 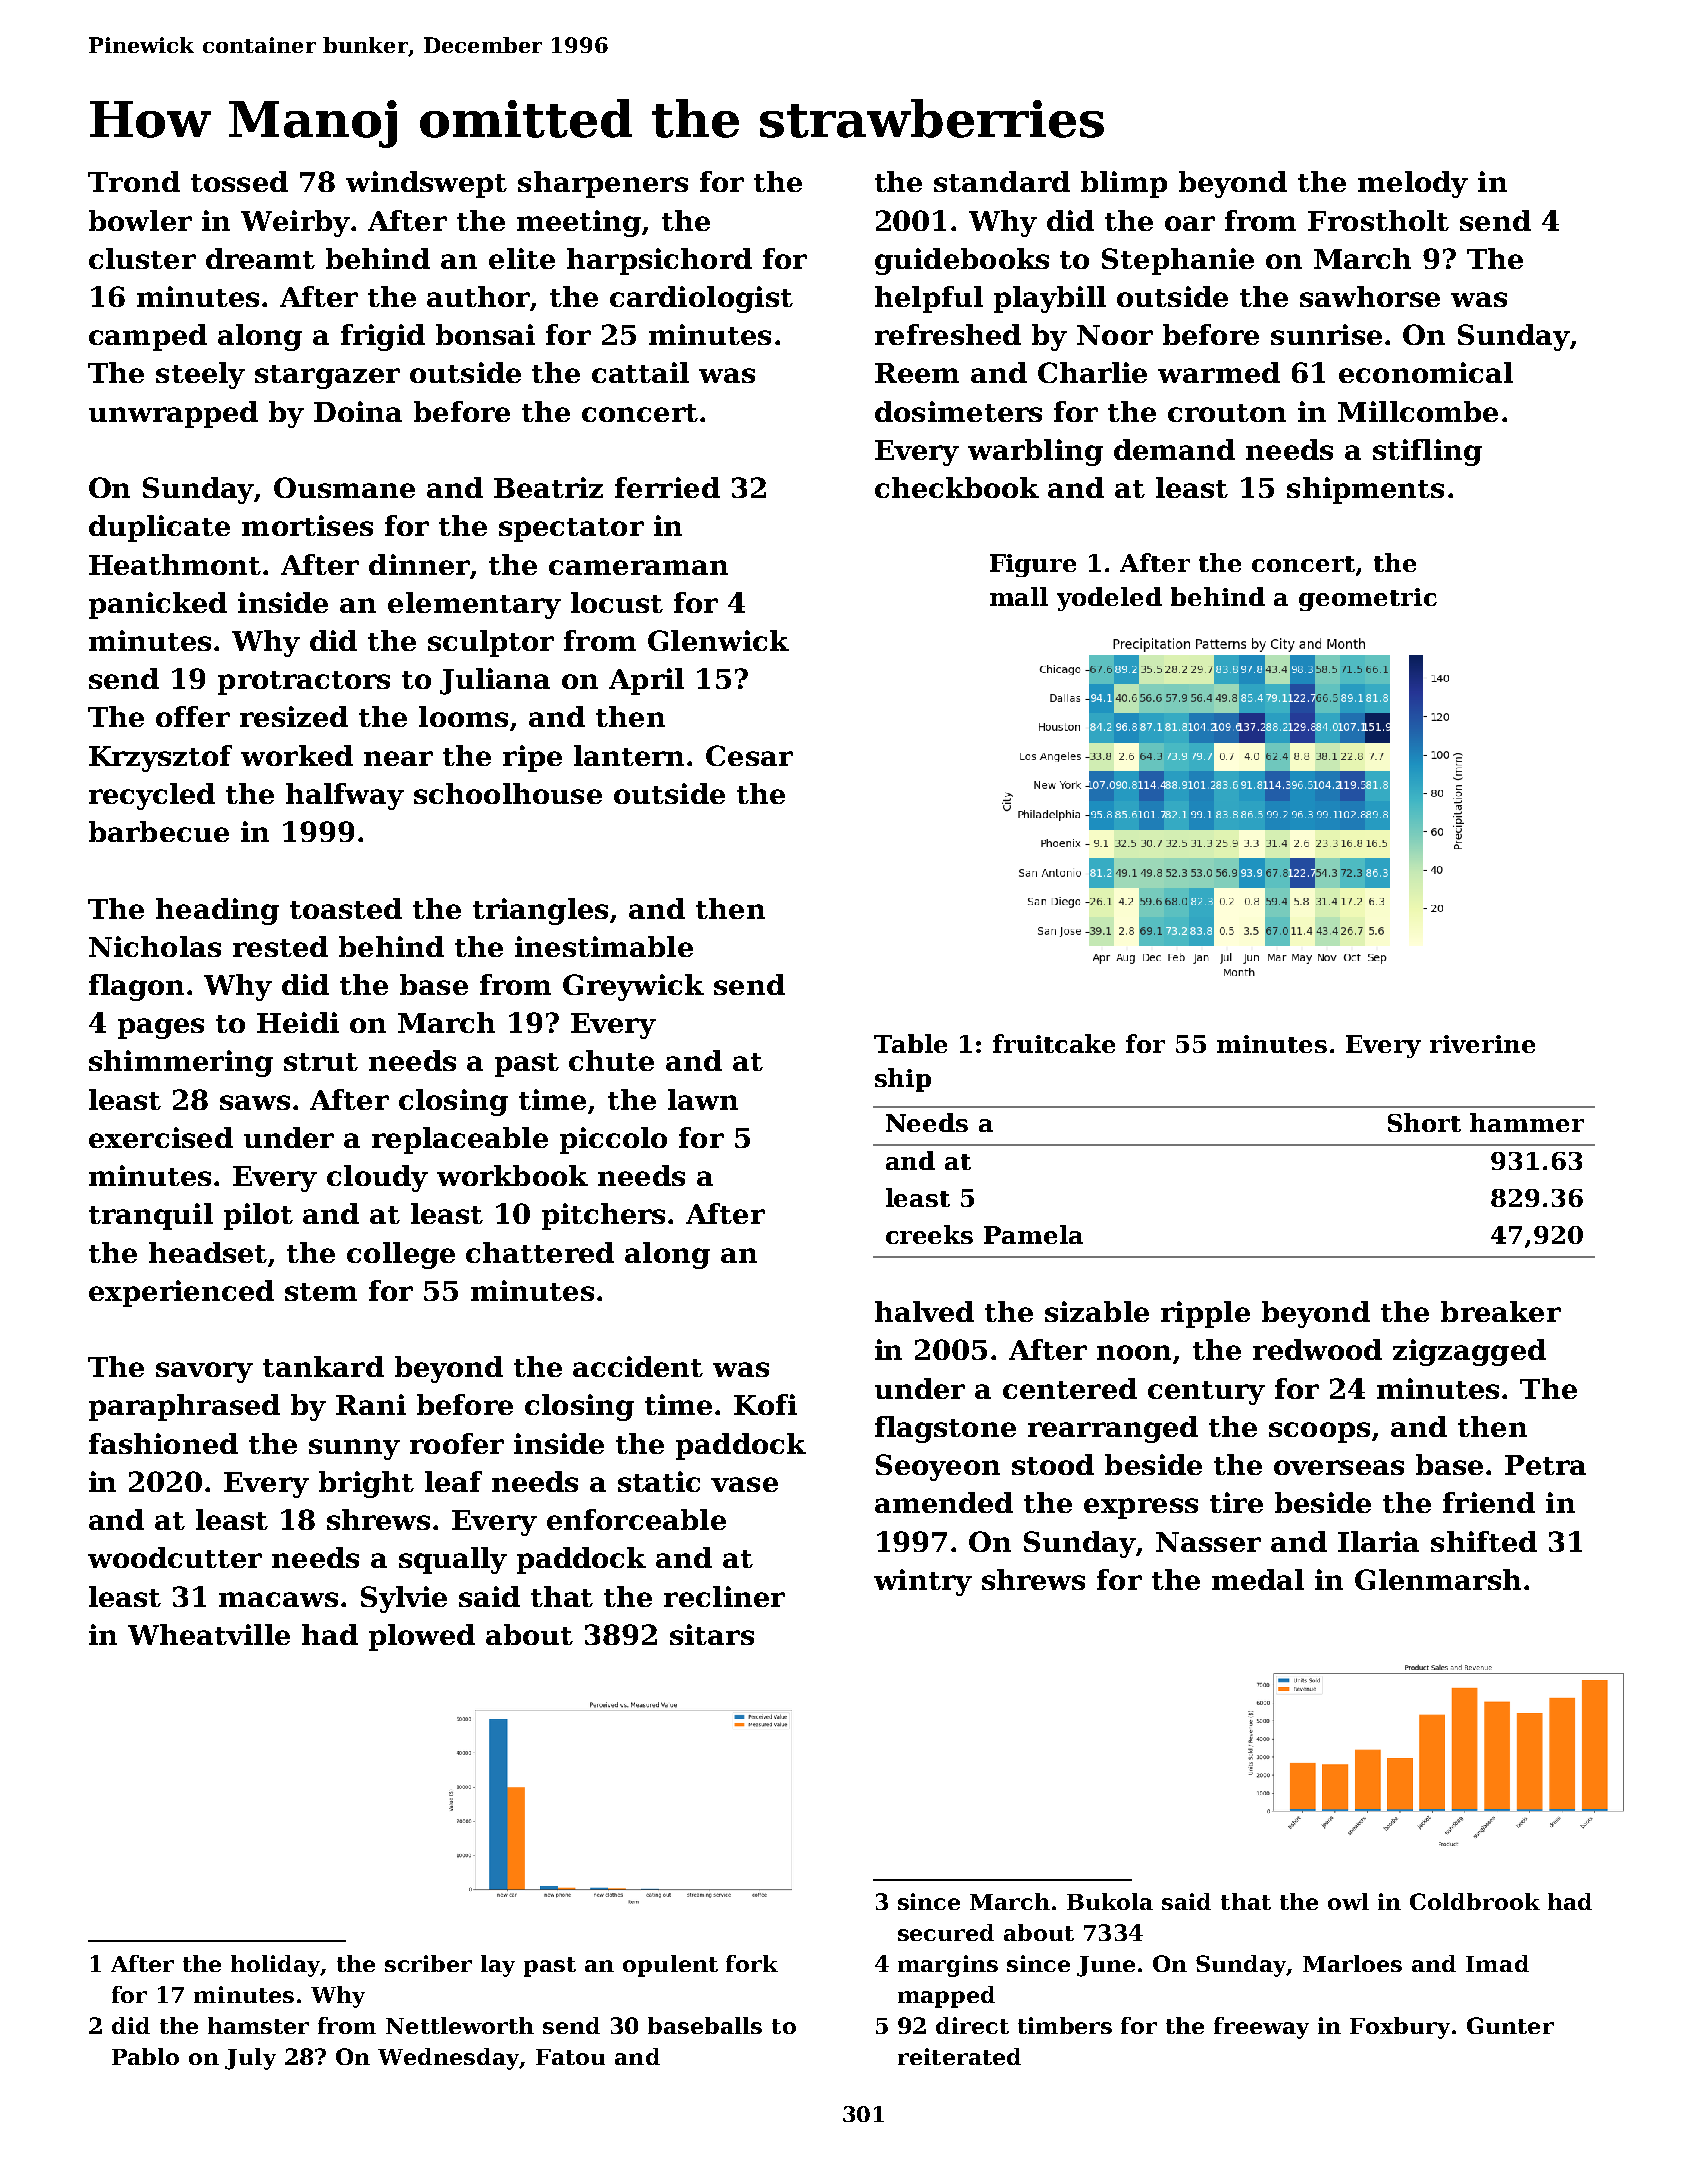 I want to click on inestimable, so click(x=604, y=946).
